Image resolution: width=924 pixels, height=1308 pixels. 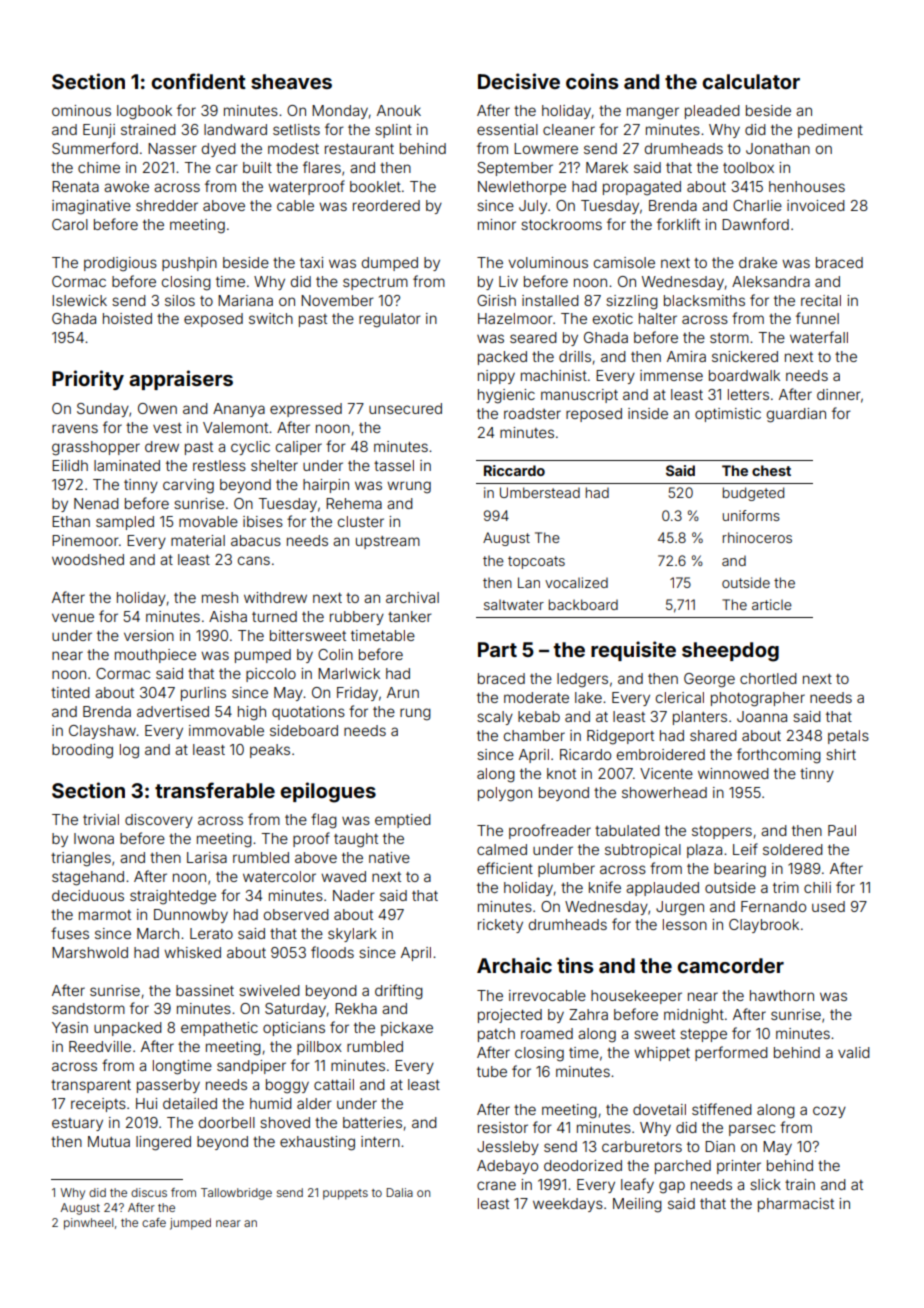 I want to click on confident, so click(x=198, y=81).
